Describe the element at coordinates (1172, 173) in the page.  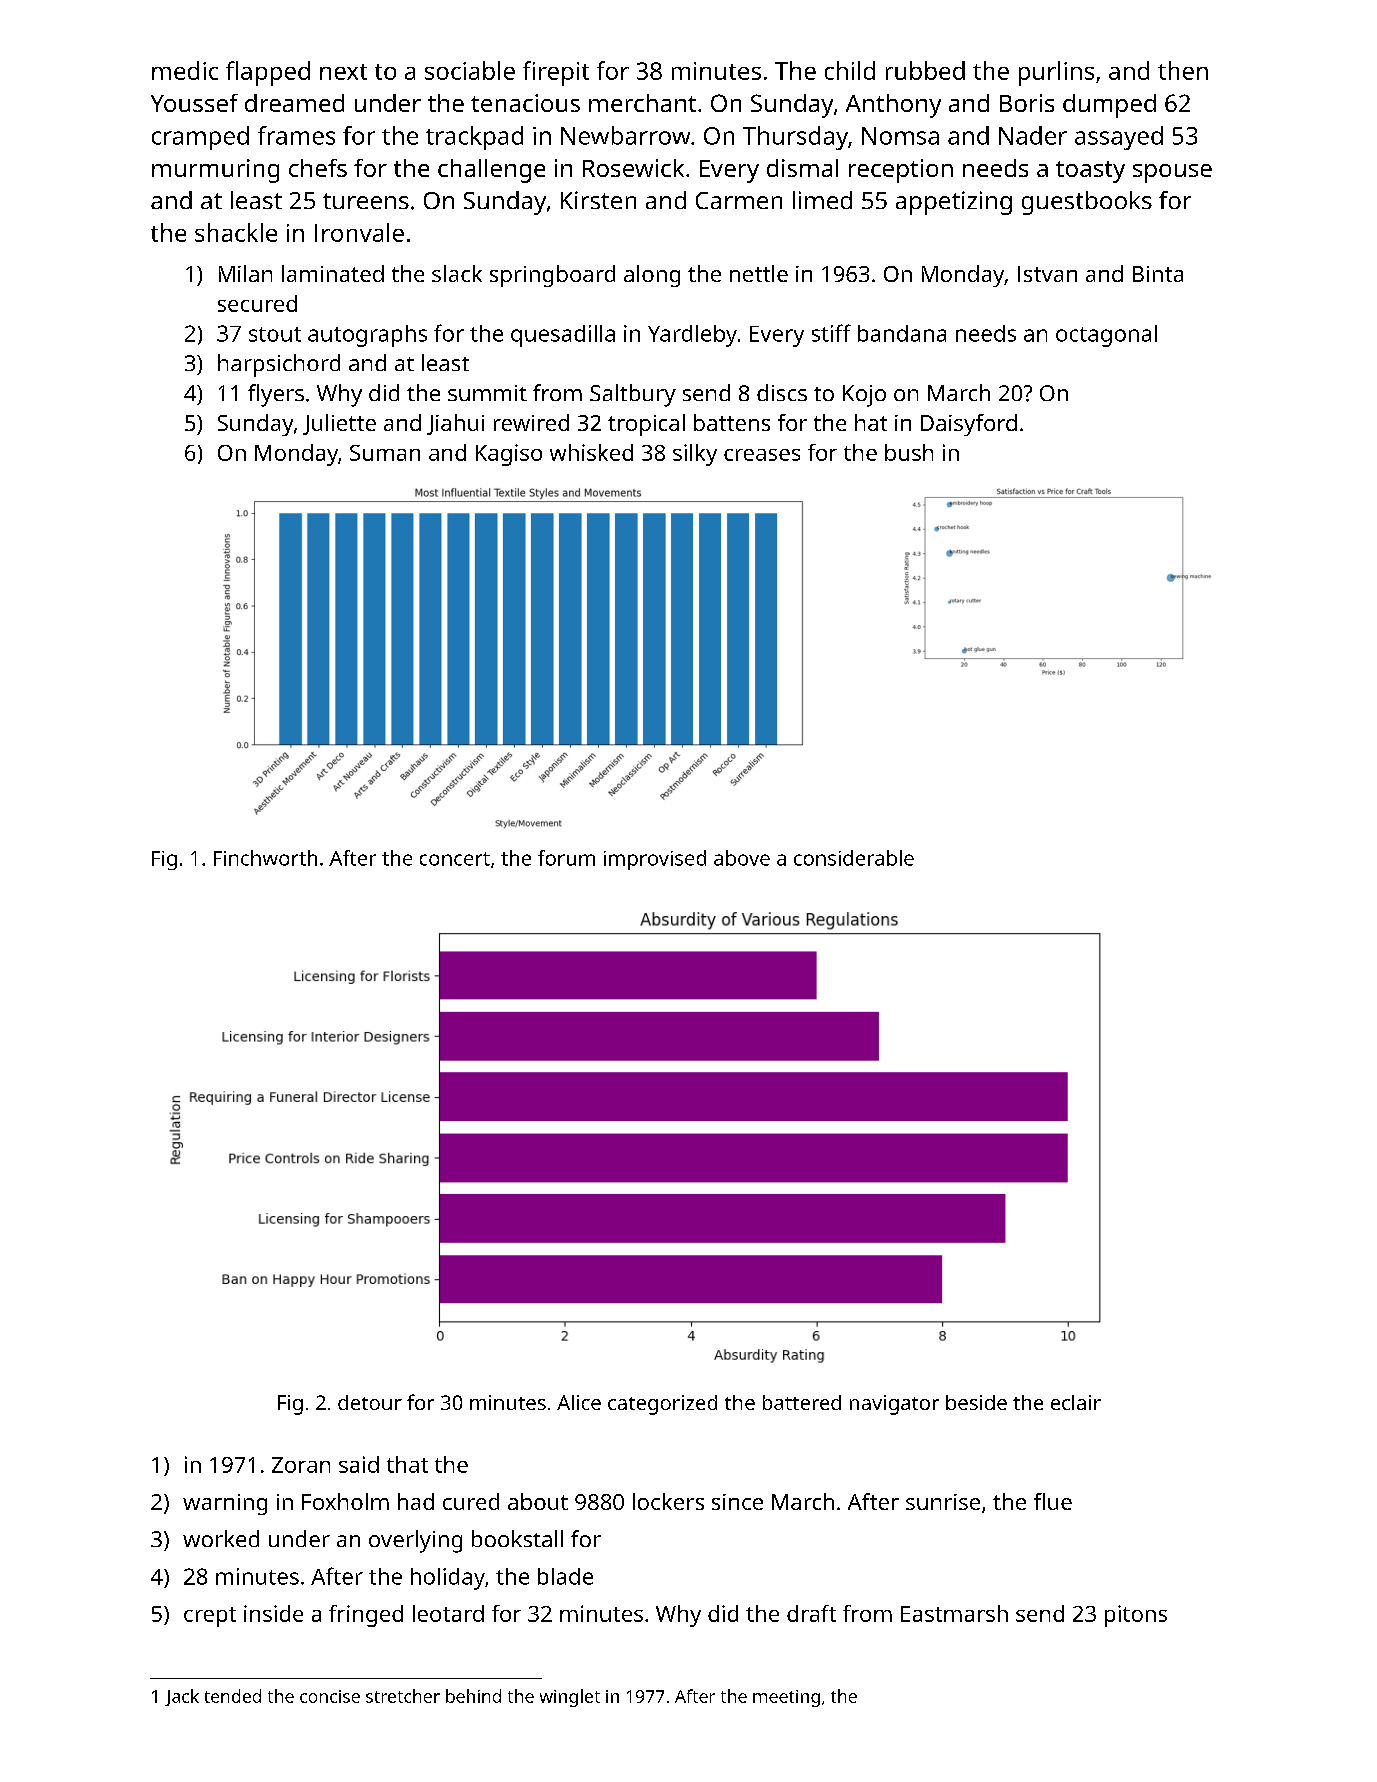
I see `spouse` at that location.
